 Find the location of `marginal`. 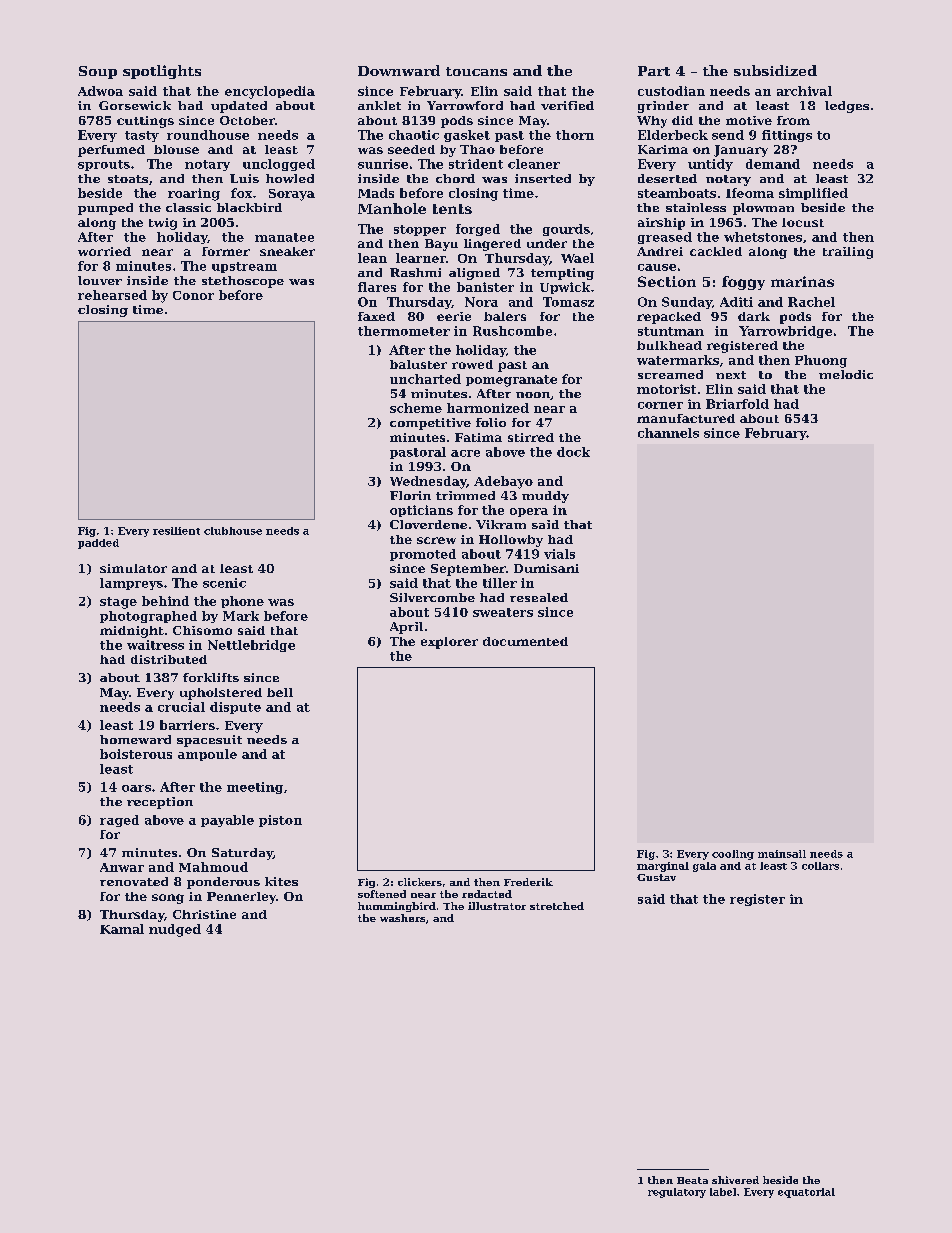

marginal is located at coordinates (663, 867).
